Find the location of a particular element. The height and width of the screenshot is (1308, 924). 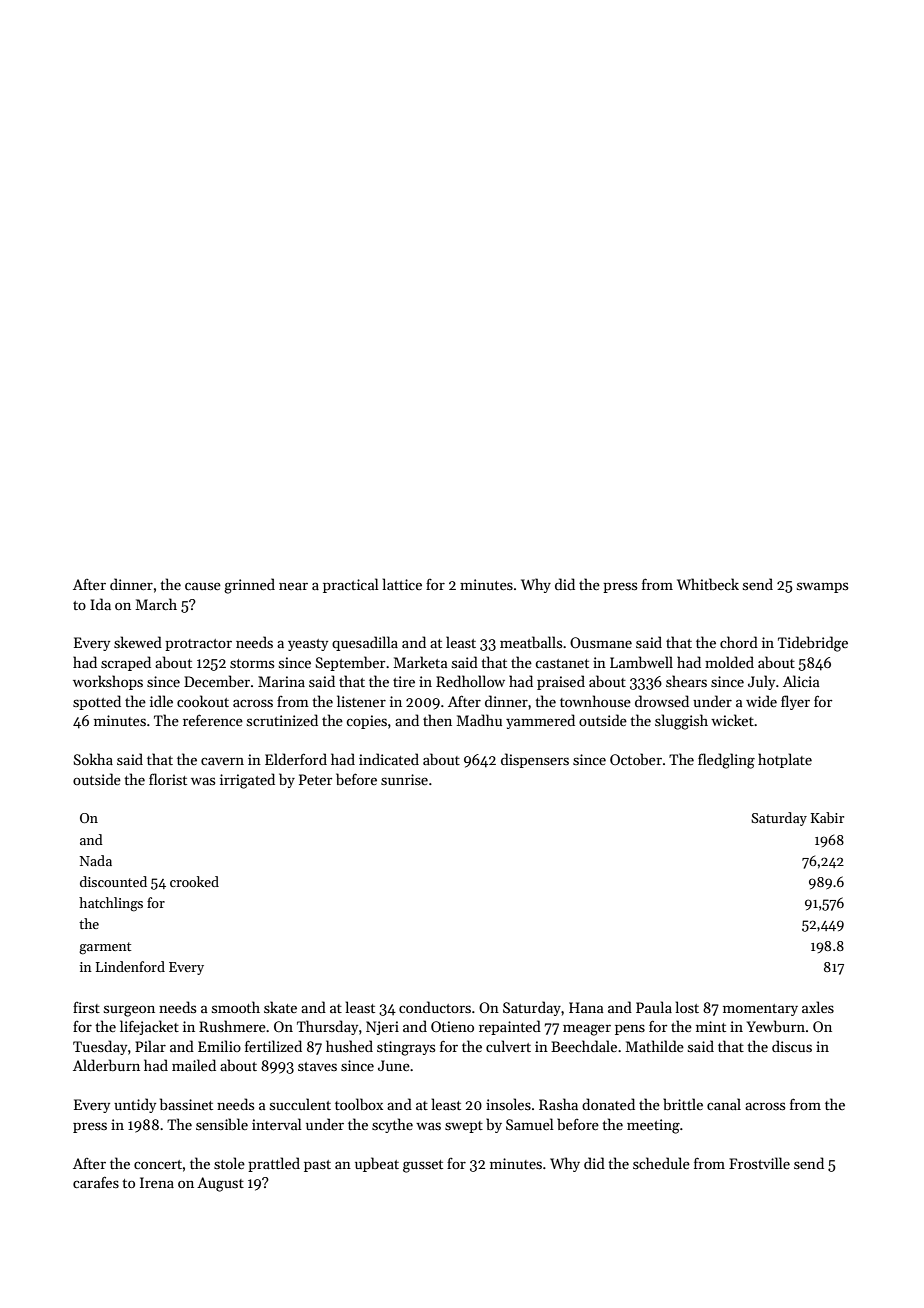

September is located at coordinates (350, 663).
